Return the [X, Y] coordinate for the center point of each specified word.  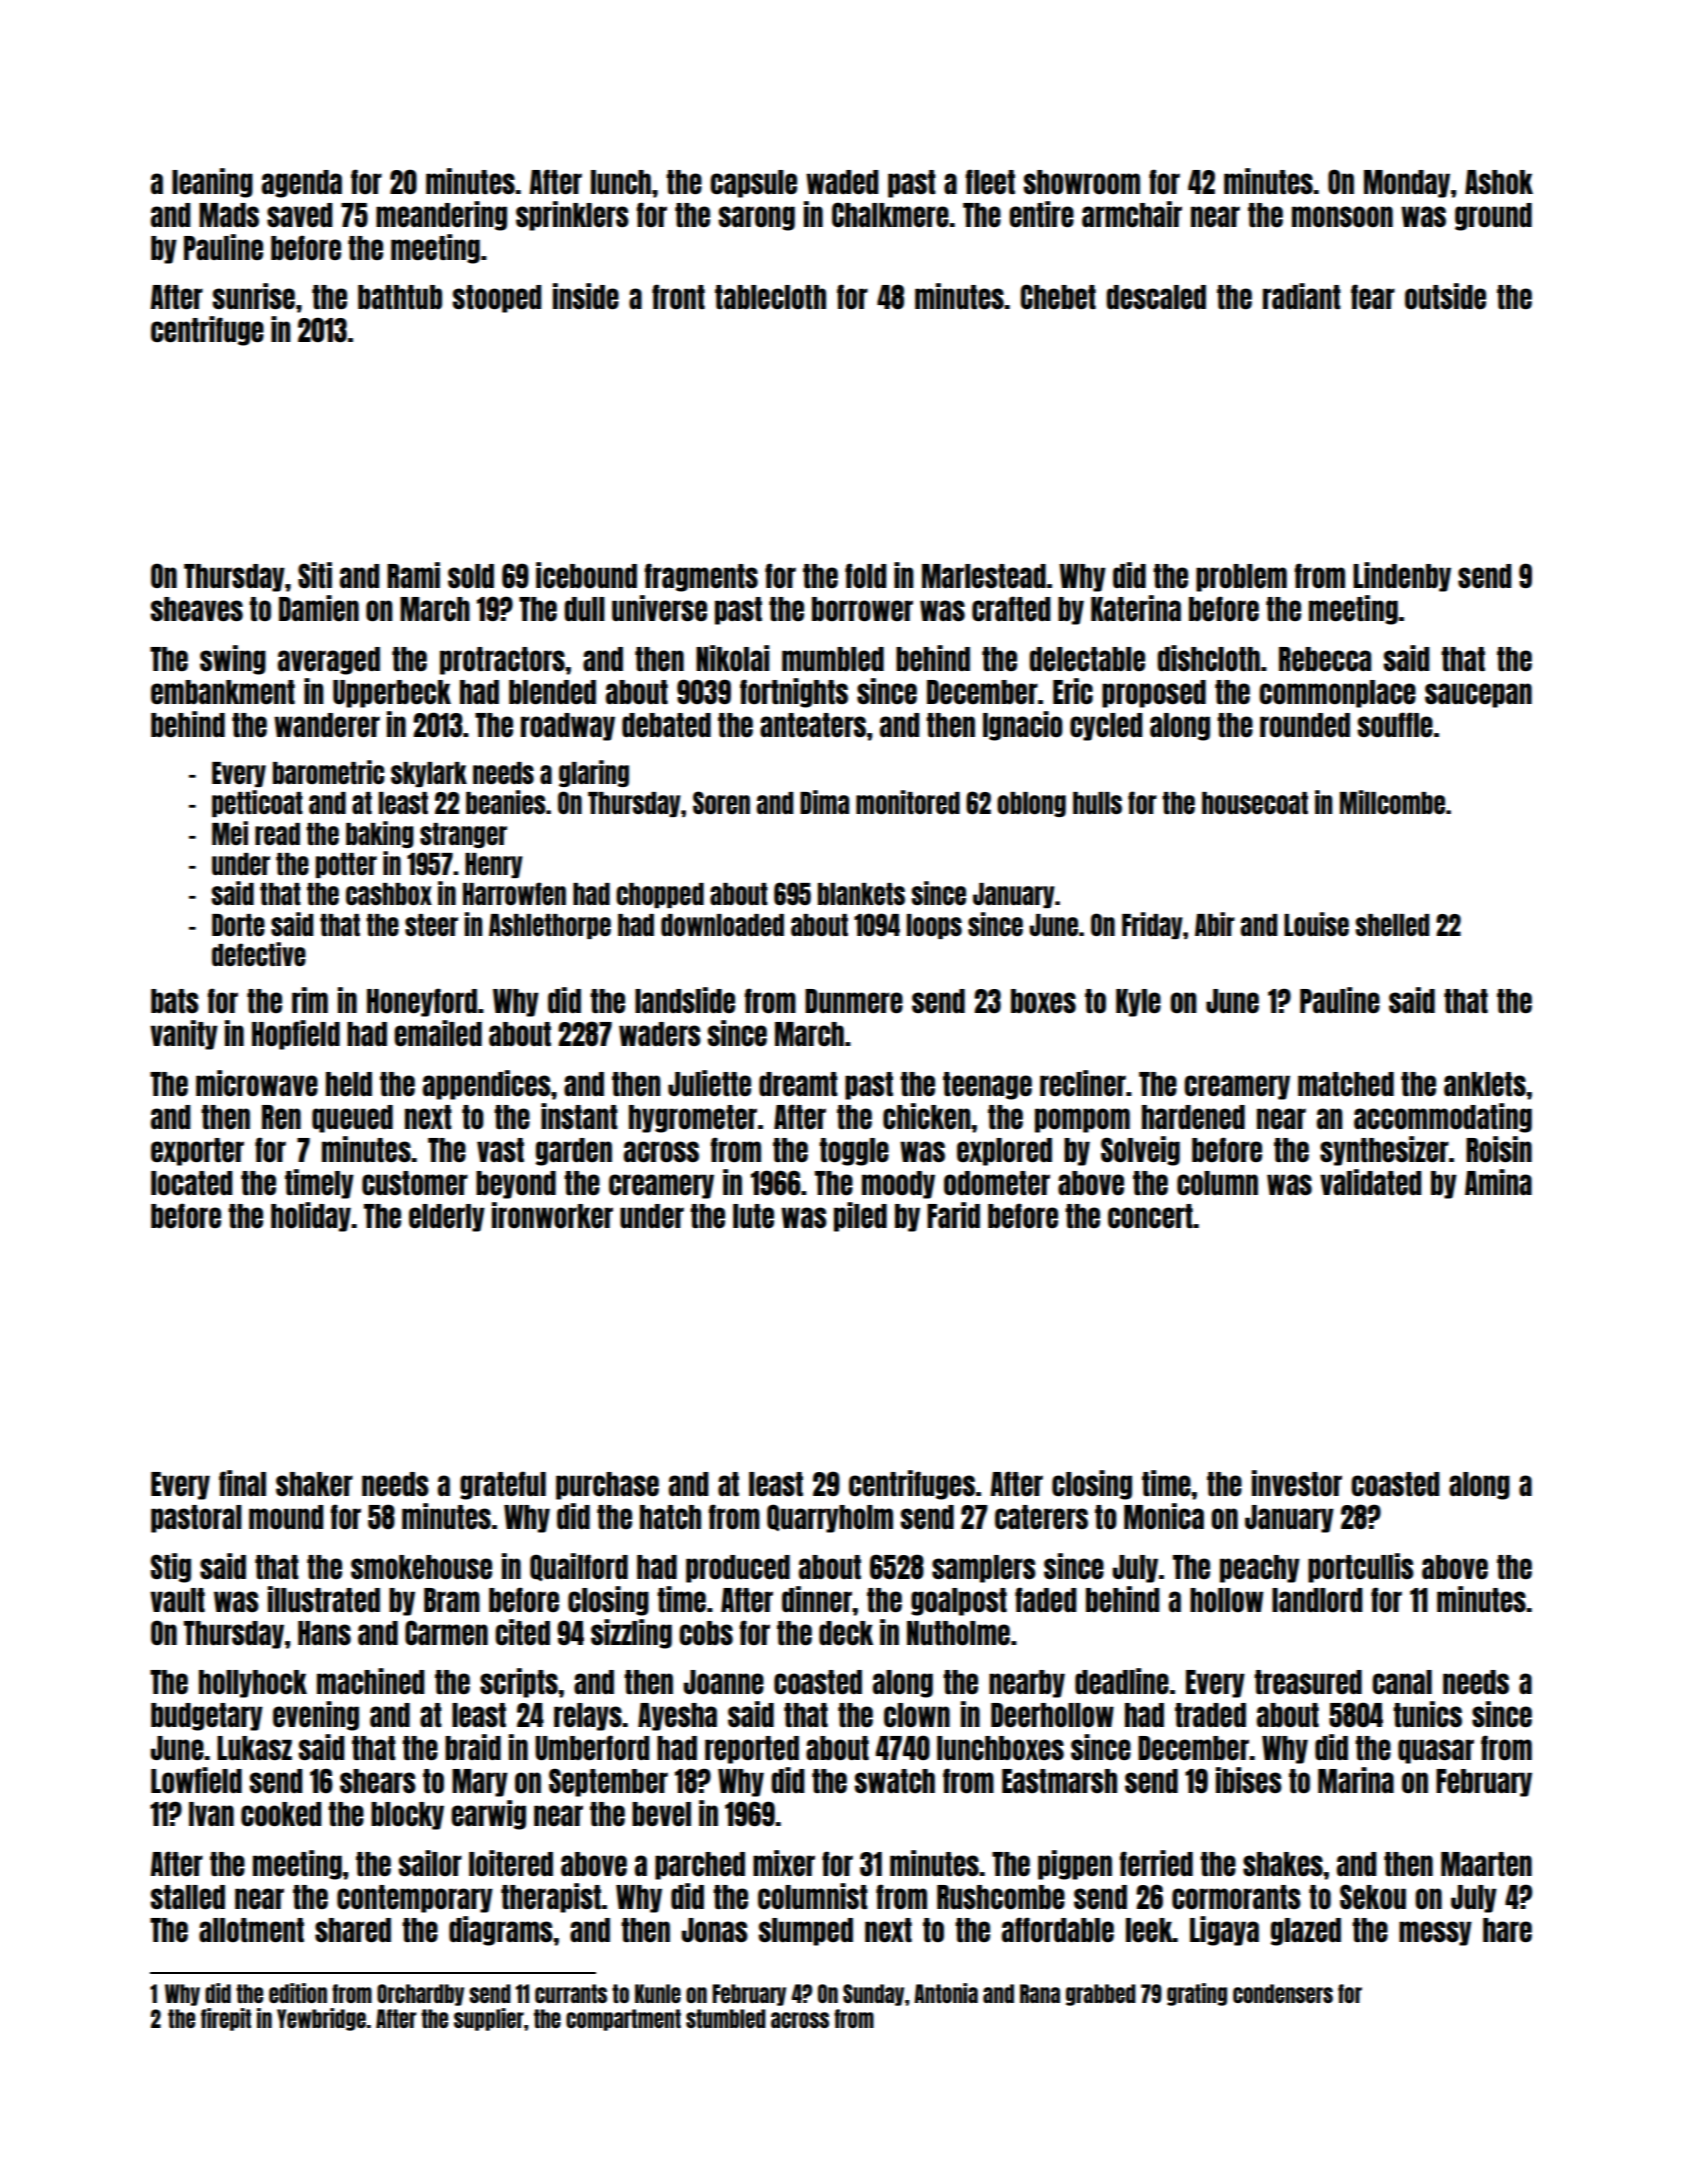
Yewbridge [321, 2019]
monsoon [1342, 216]
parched [700, 1866]
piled [860, 1217]
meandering [441, 216]
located [191, 1183]
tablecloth [770, 297]
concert [1150, 1216]
